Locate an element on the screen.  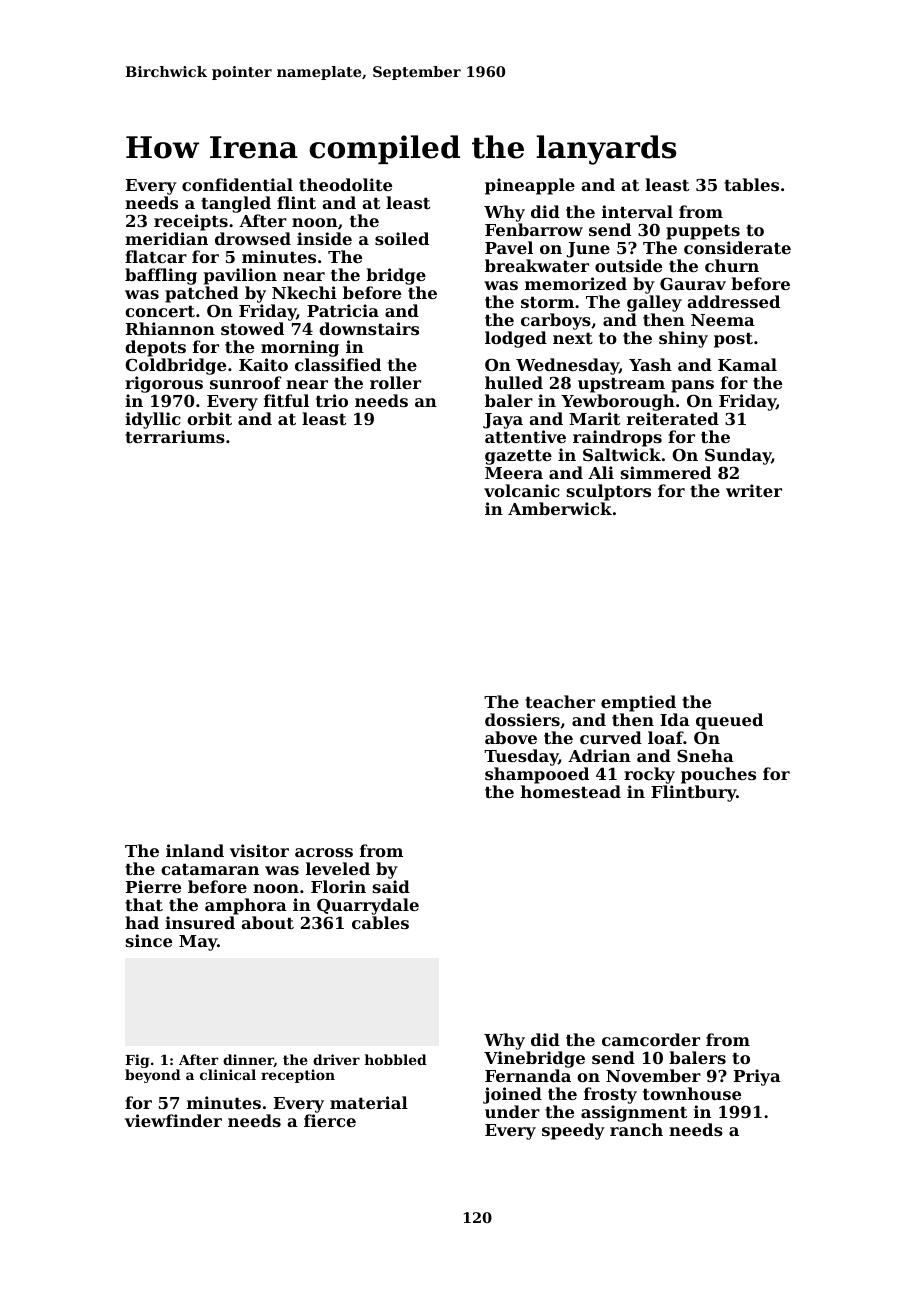
across is located at coordinates (324, 852).
